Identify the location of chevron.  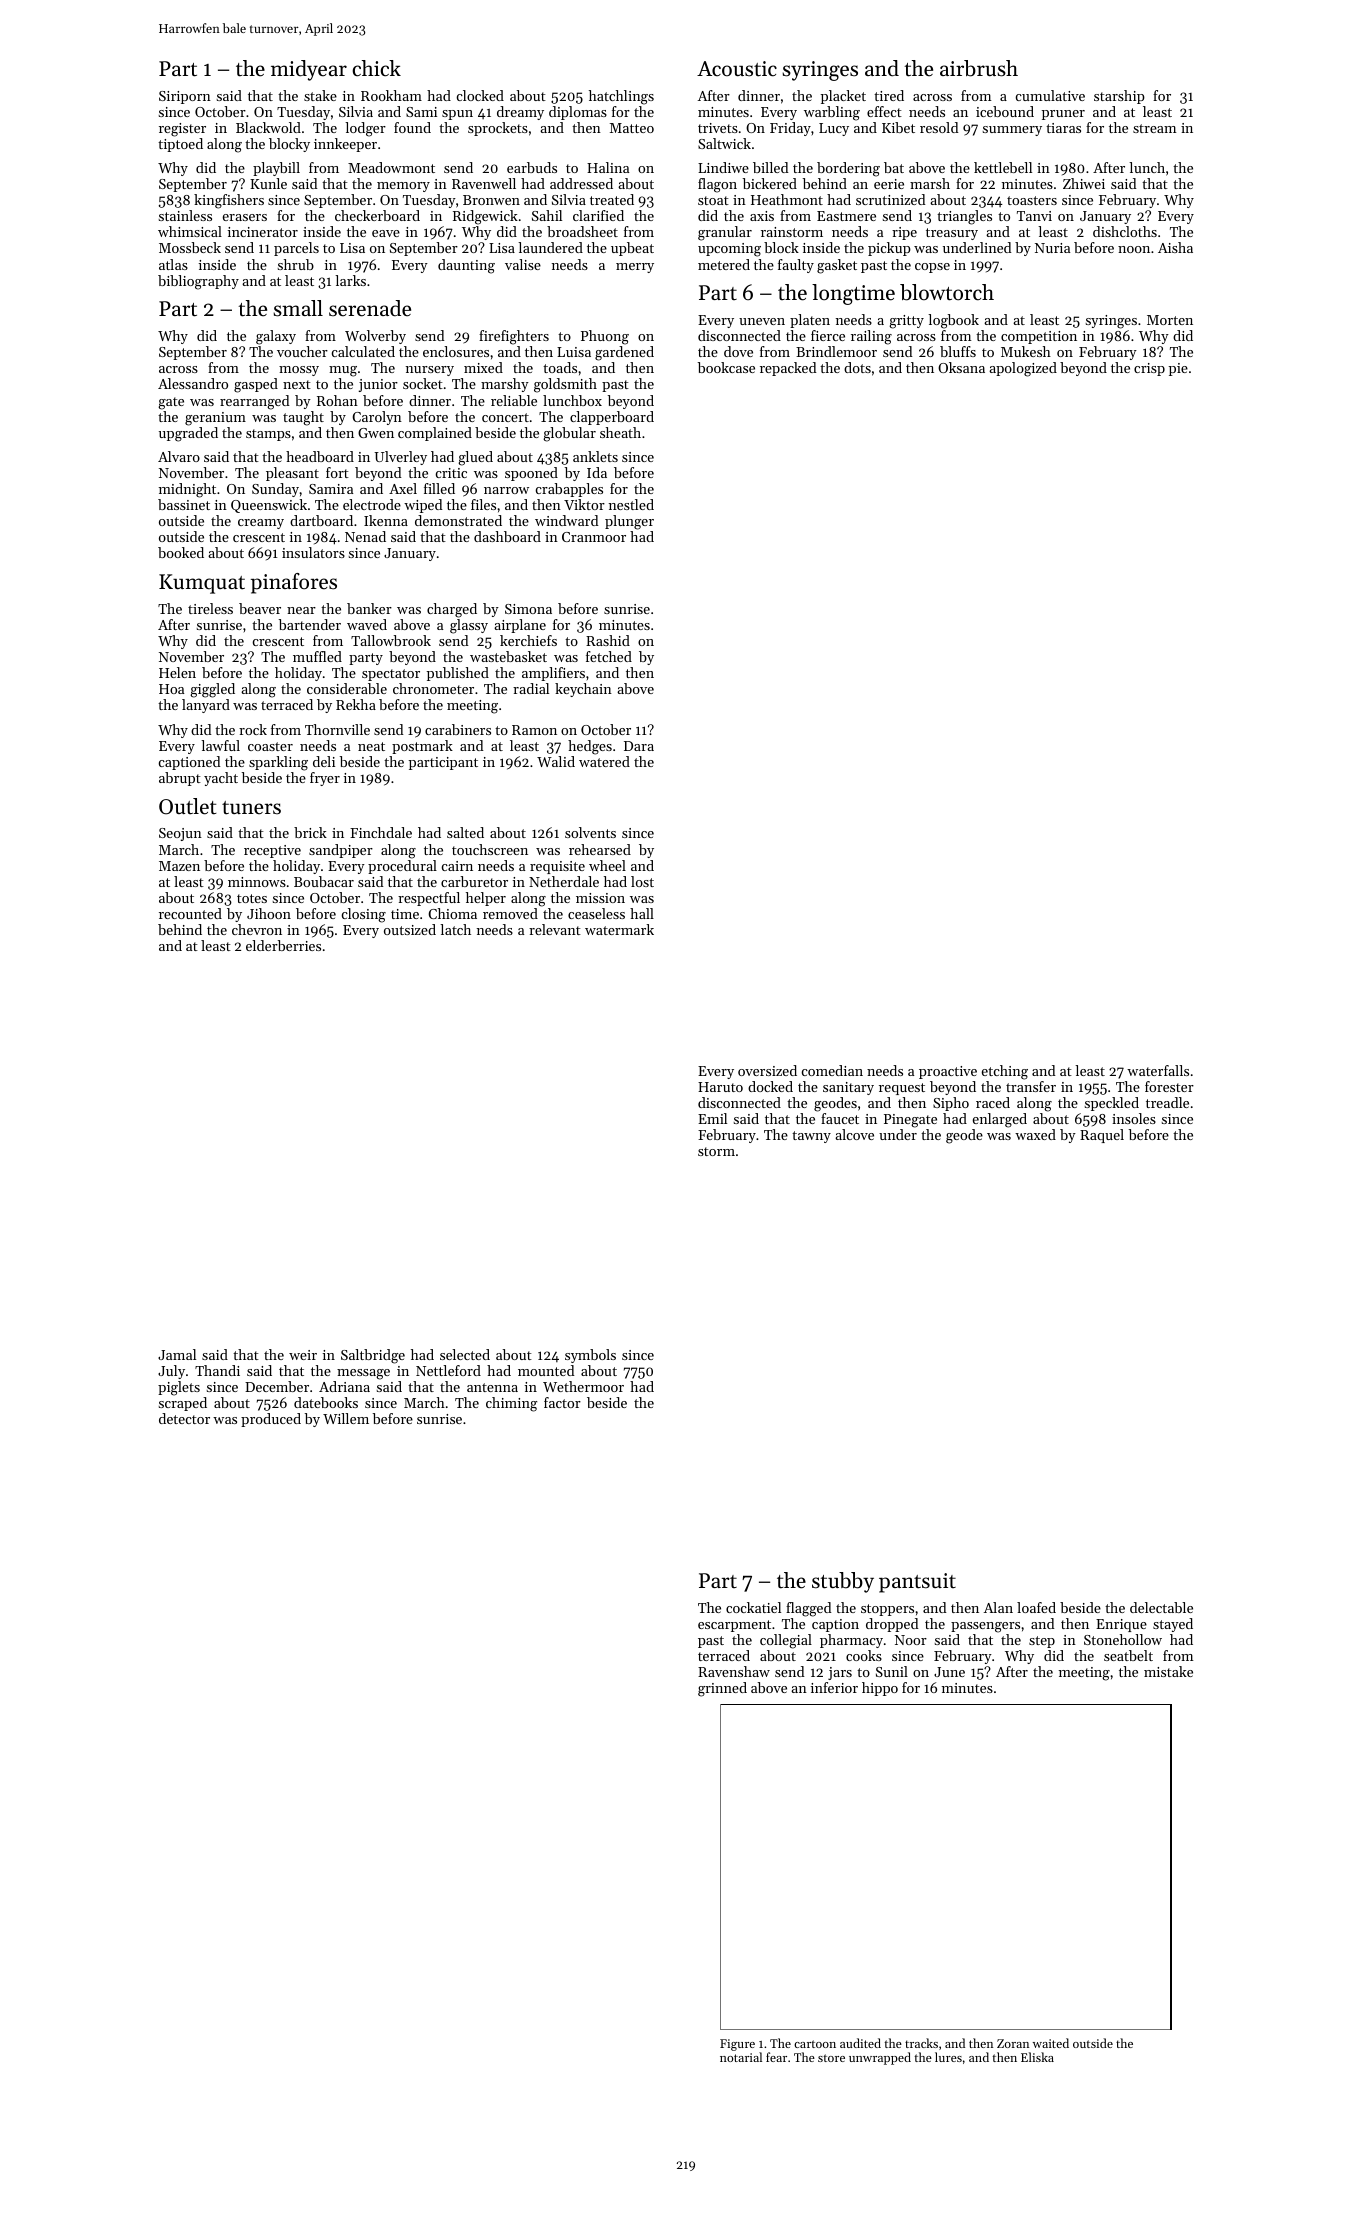
(257, 929).
